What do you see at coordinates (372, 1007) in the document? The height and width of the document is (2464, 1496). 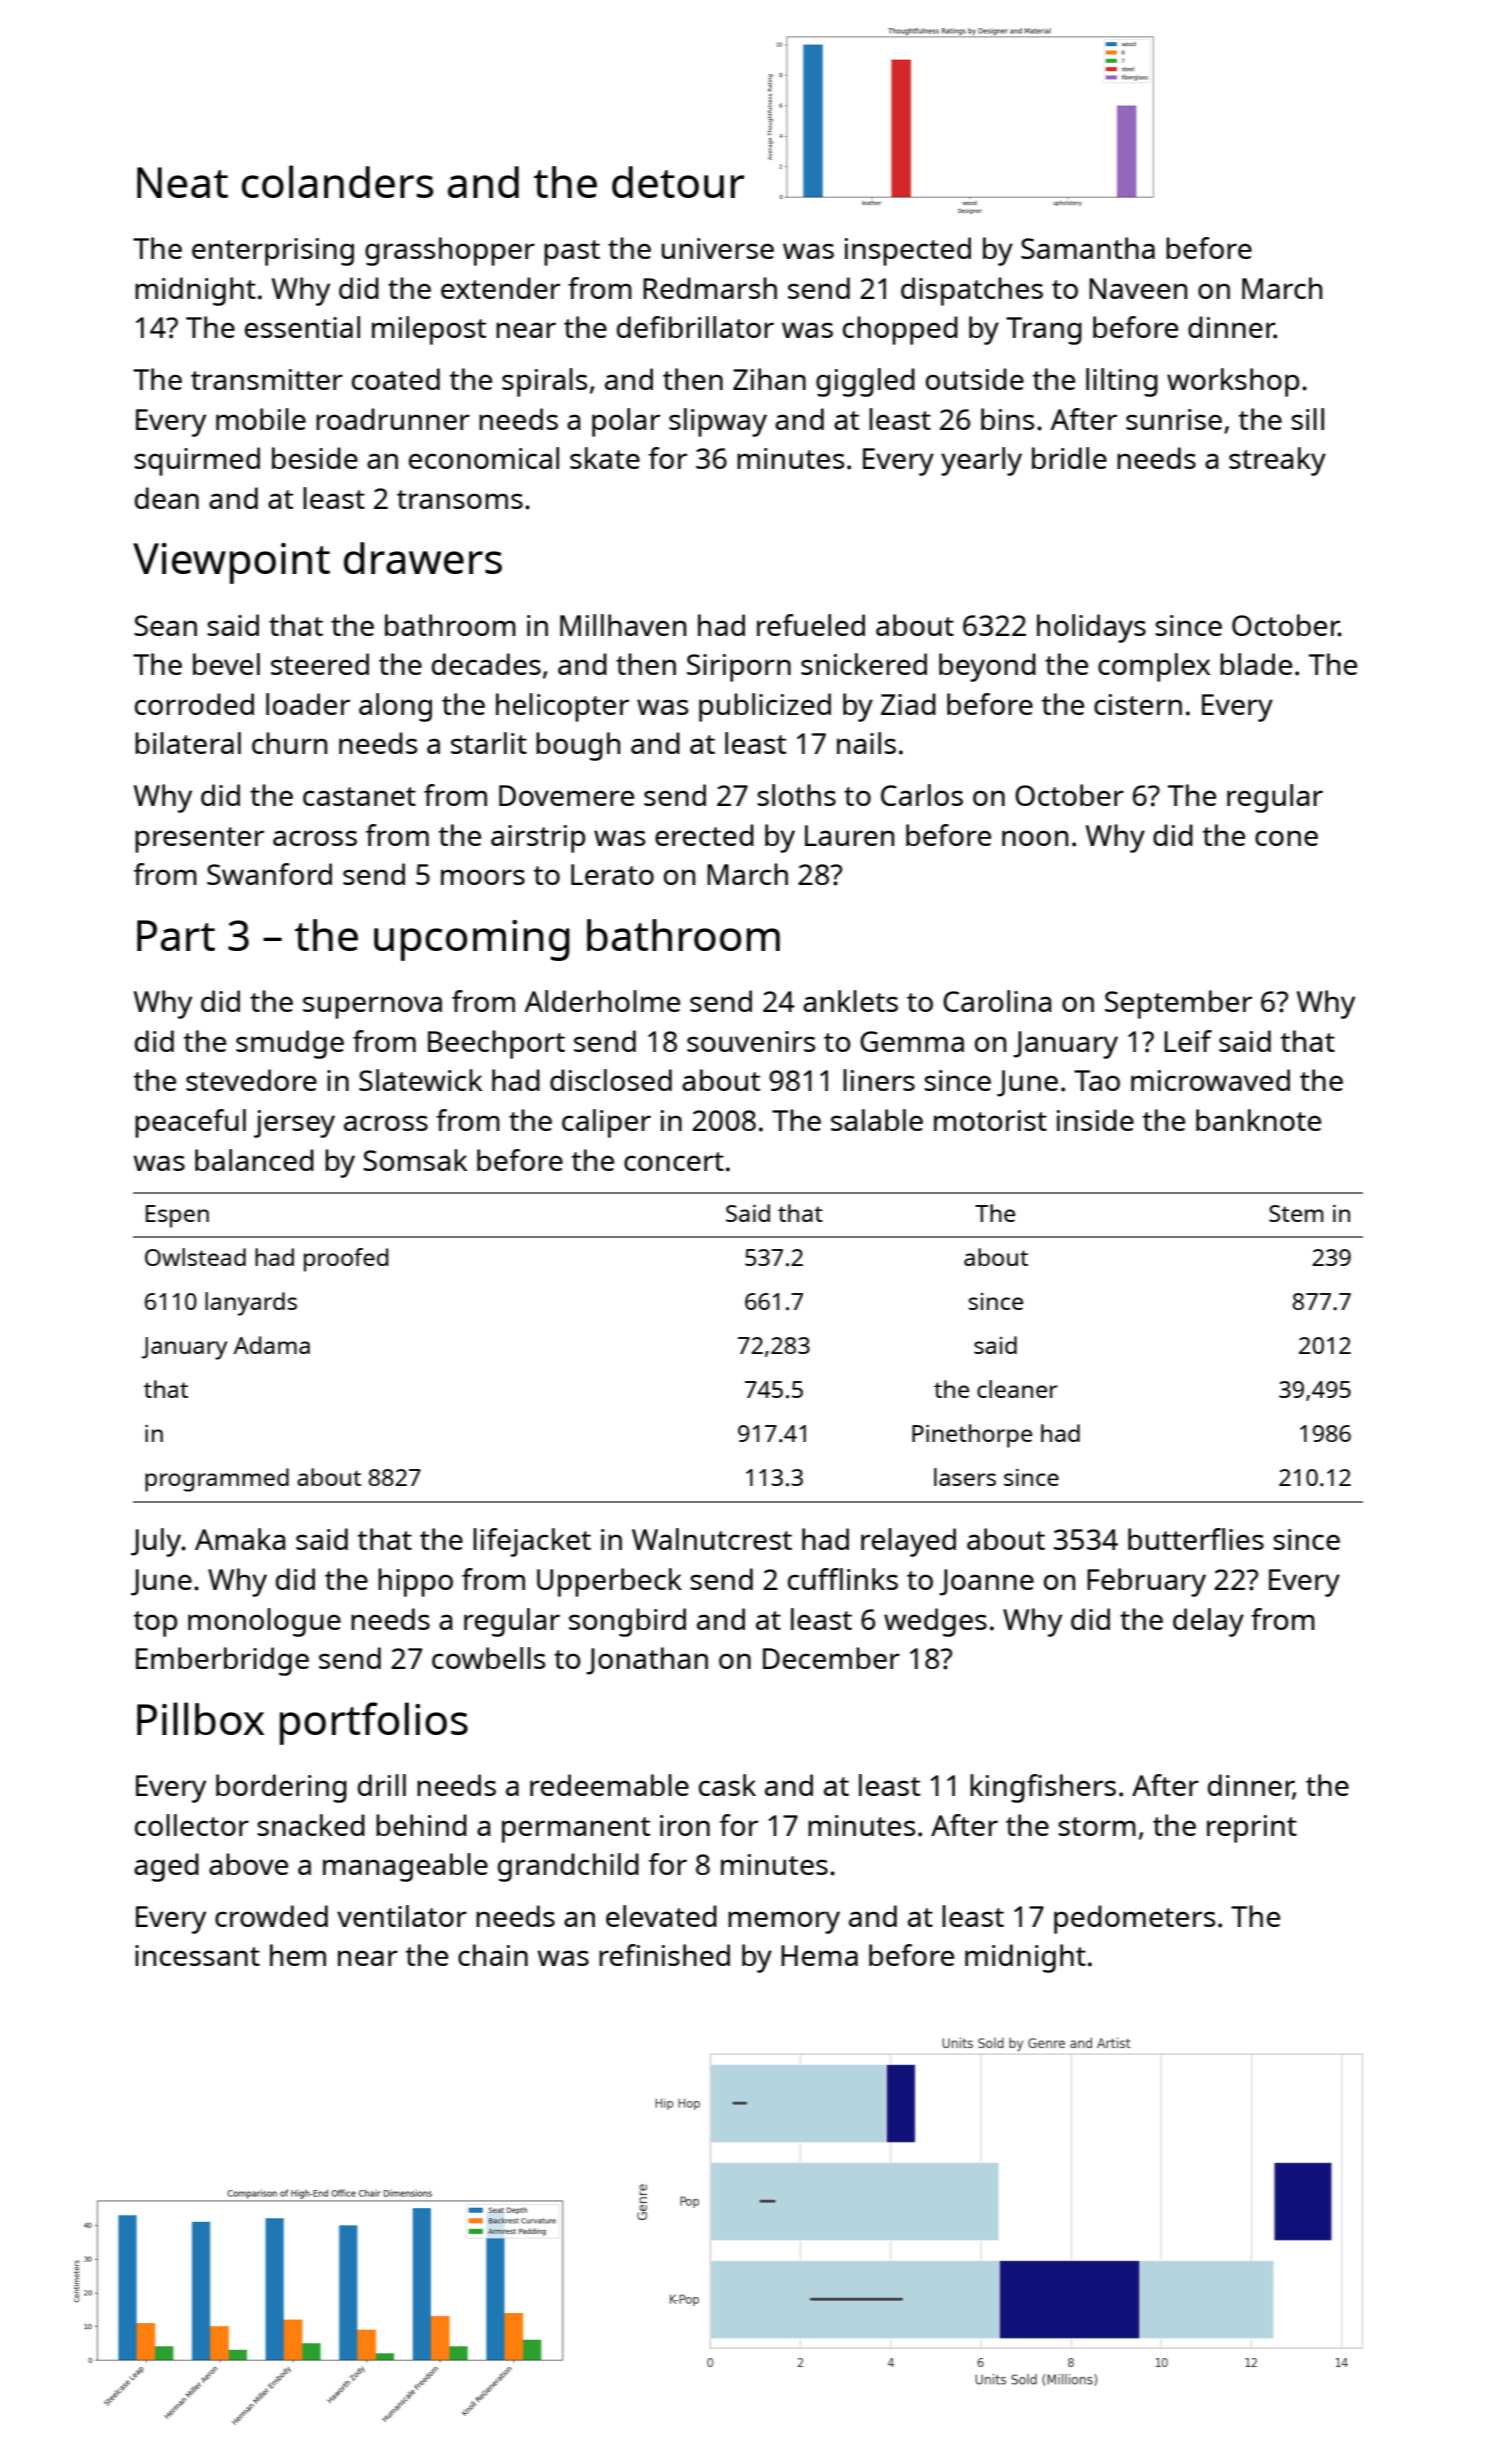 I see `supernova` at bounding box center [372, 1007].
